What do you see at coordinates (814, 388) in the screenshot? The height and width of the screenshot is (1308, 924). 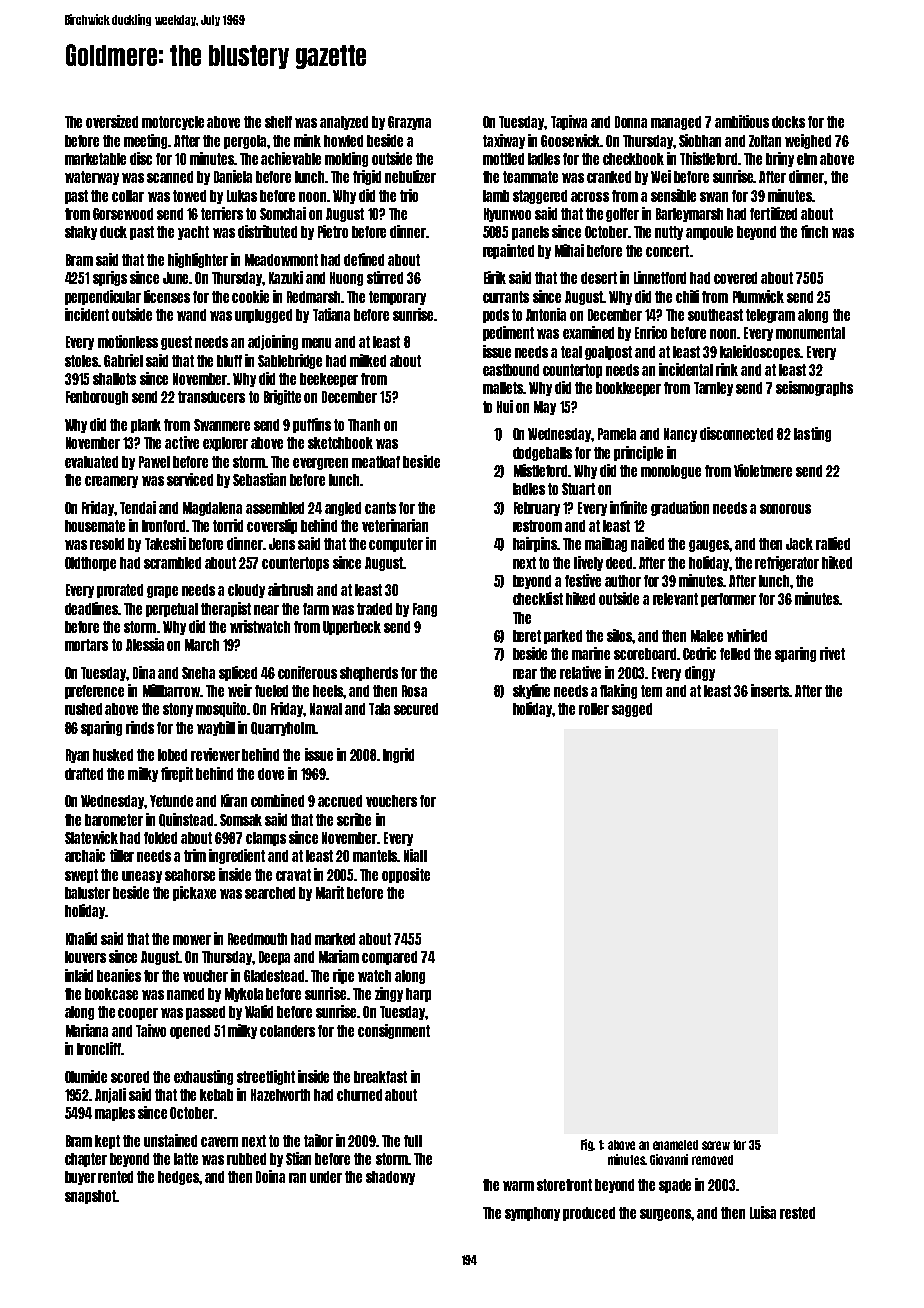 I see `seismographs` at bounding box center [814, 388].
